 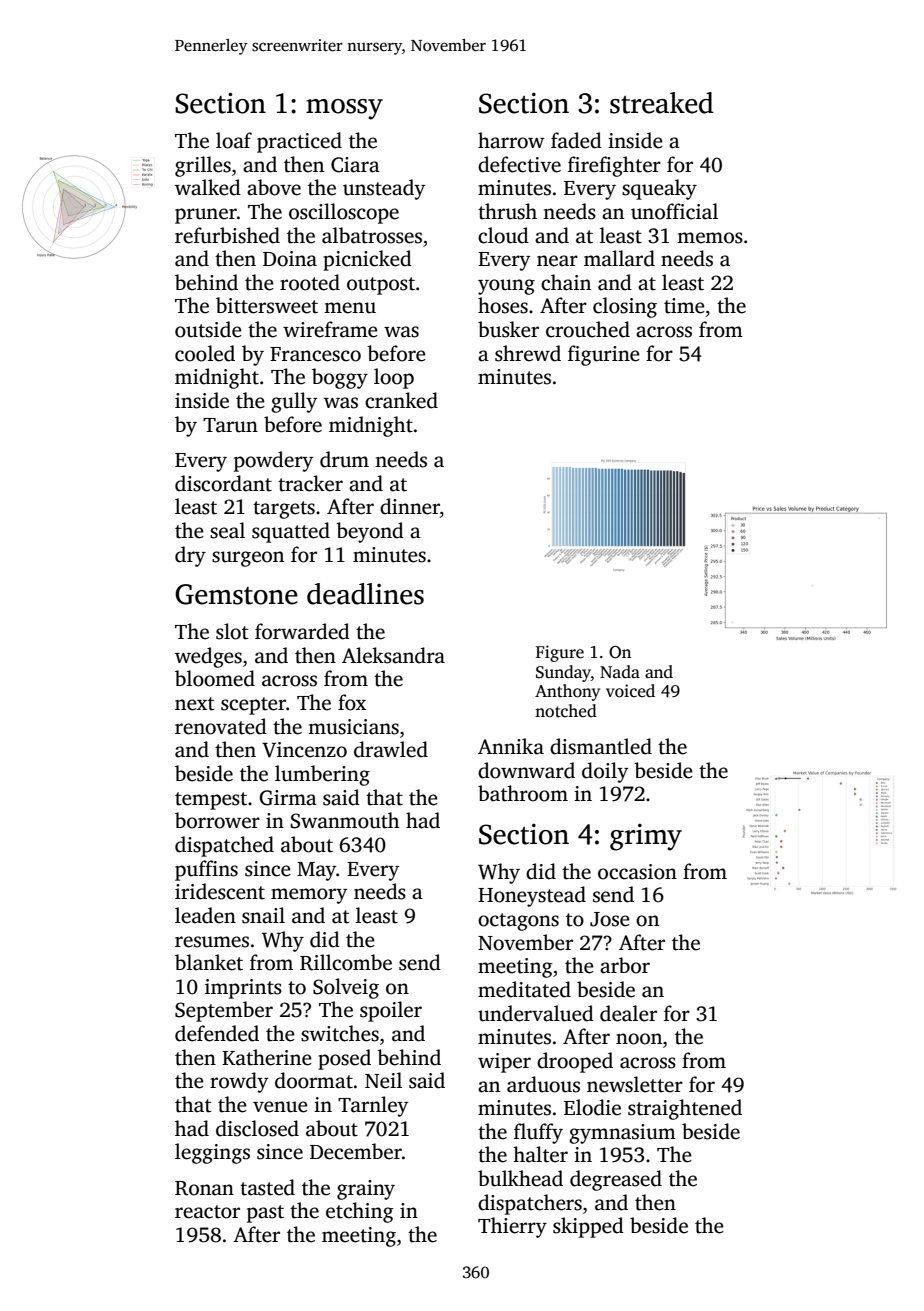 I want to click on dinner, so click(x=410, y=506).
